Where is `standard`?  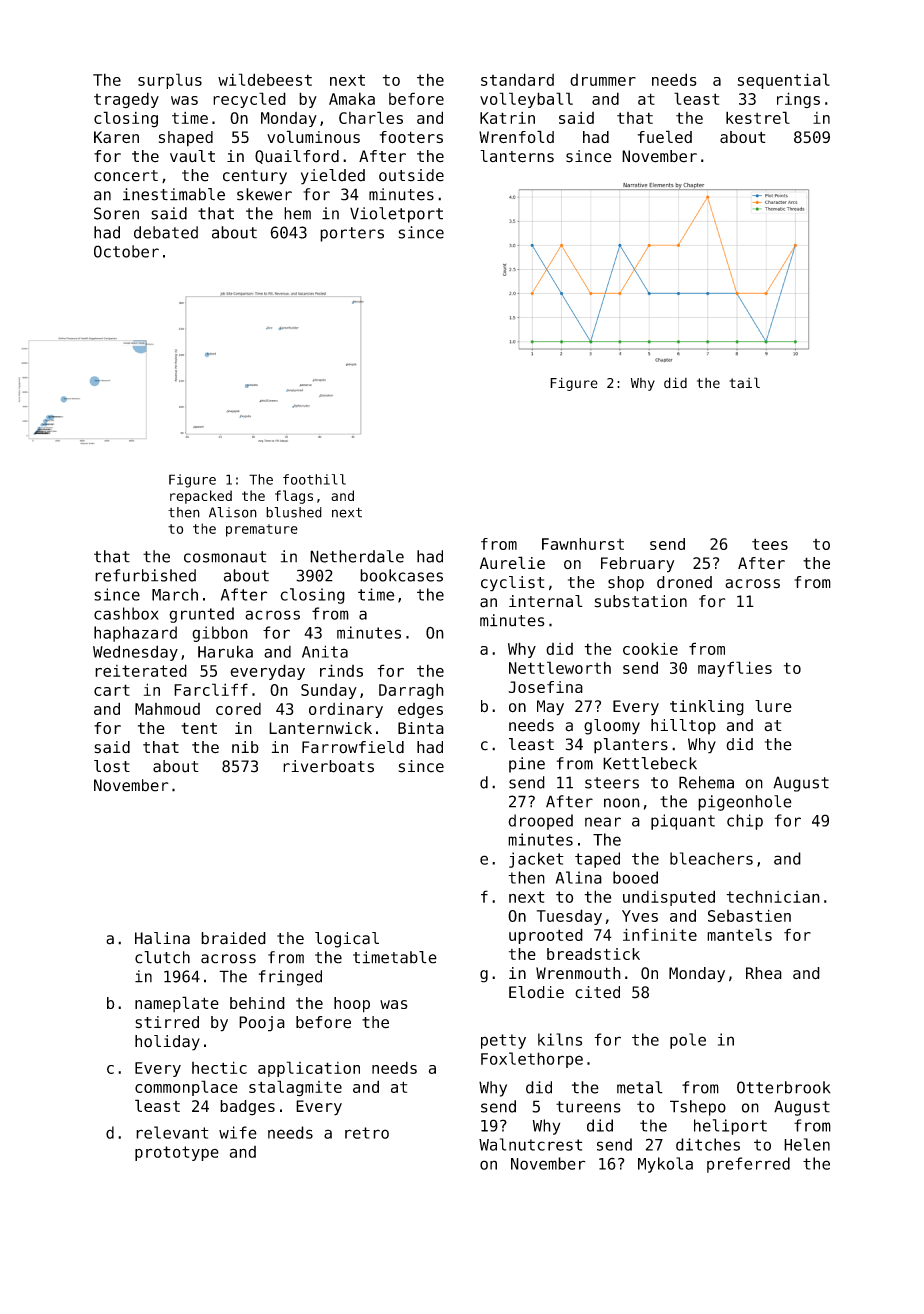 standard is located at coordinates (517, 79).
